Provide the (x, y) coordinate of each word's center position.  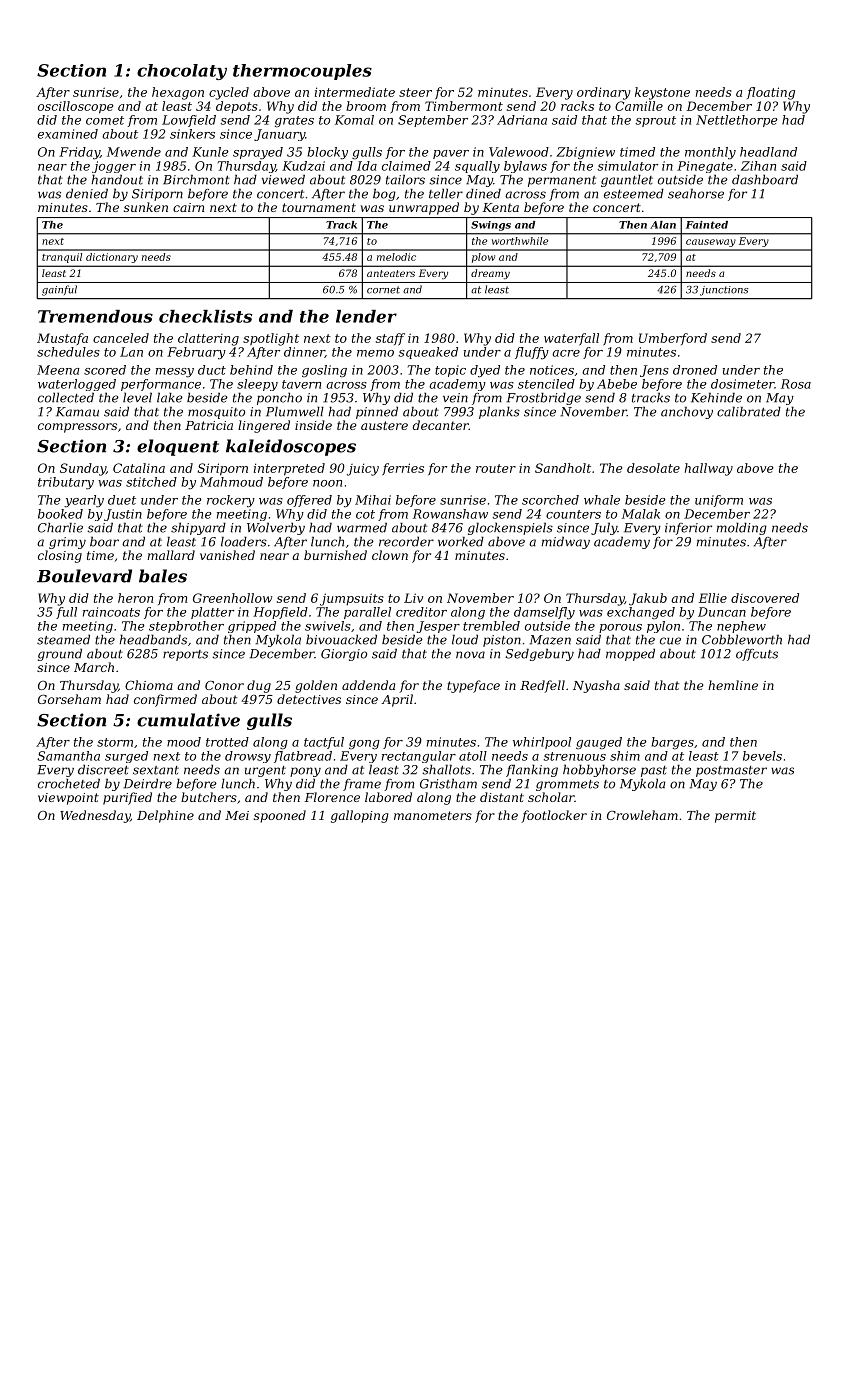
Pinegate (705, 167)
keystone (662, 93)
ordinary (604, 93)
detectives (309, 699)
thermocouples (302, 72)
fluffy (532, 353)
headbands (153, 639)
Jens (654, 371)
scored (105, 370)
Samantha (68, 756)
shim (625, 756)
